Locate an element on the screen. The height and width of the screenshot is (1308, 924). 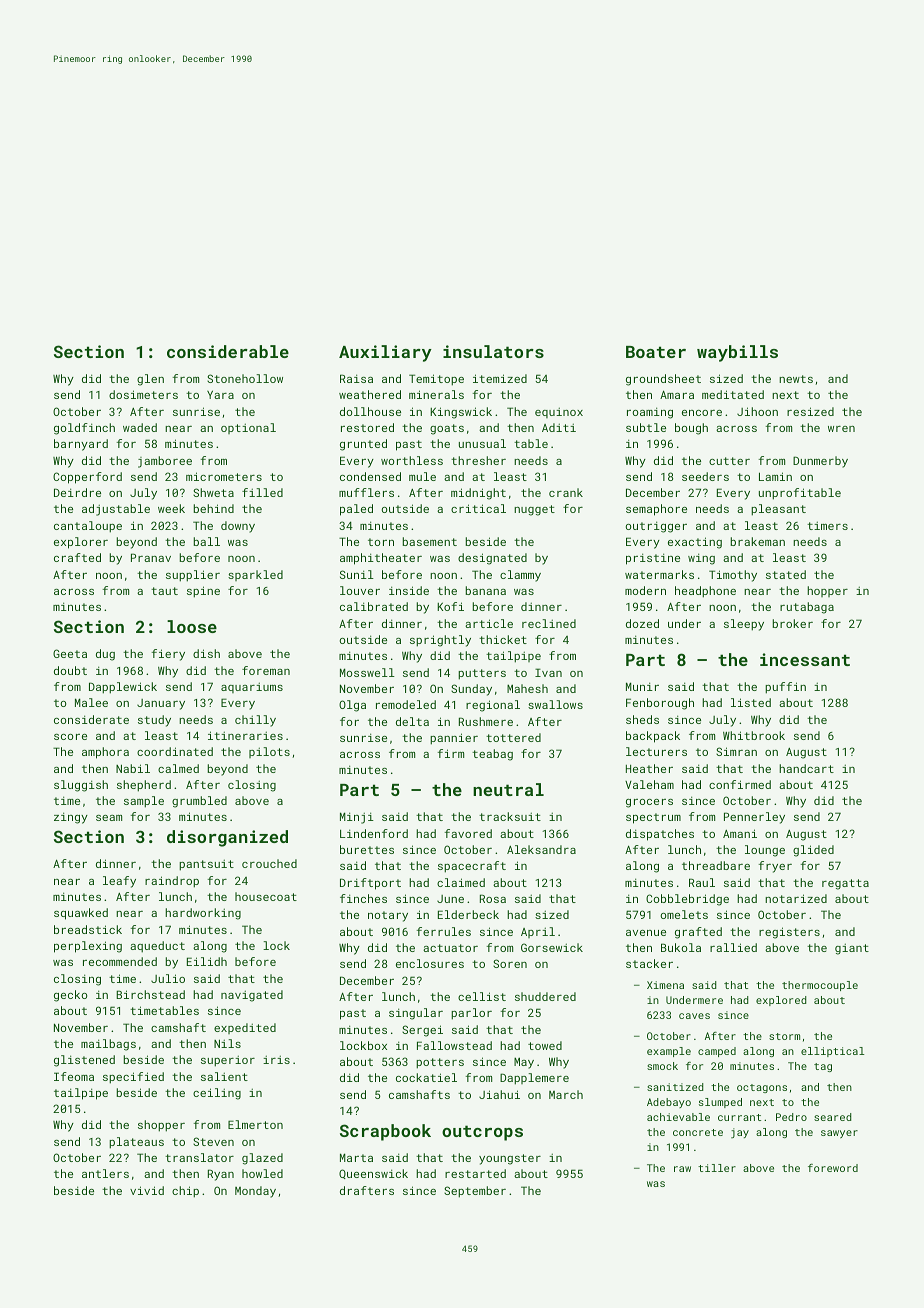
plateaus is located at coordinates (136, 1143).
